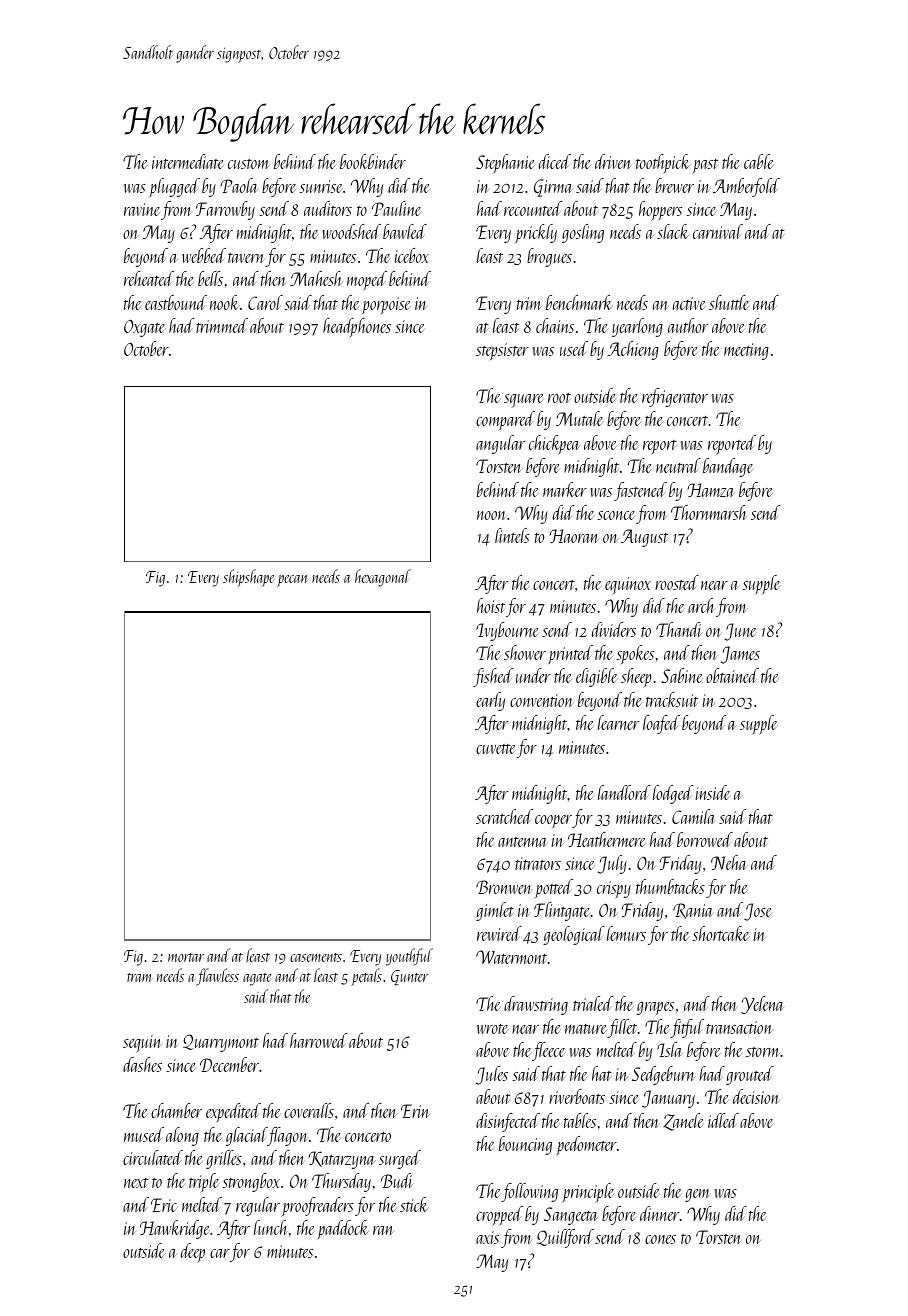  Describe the element at coordinates (502, 352) in the image. I see `stepsister` at that location.
